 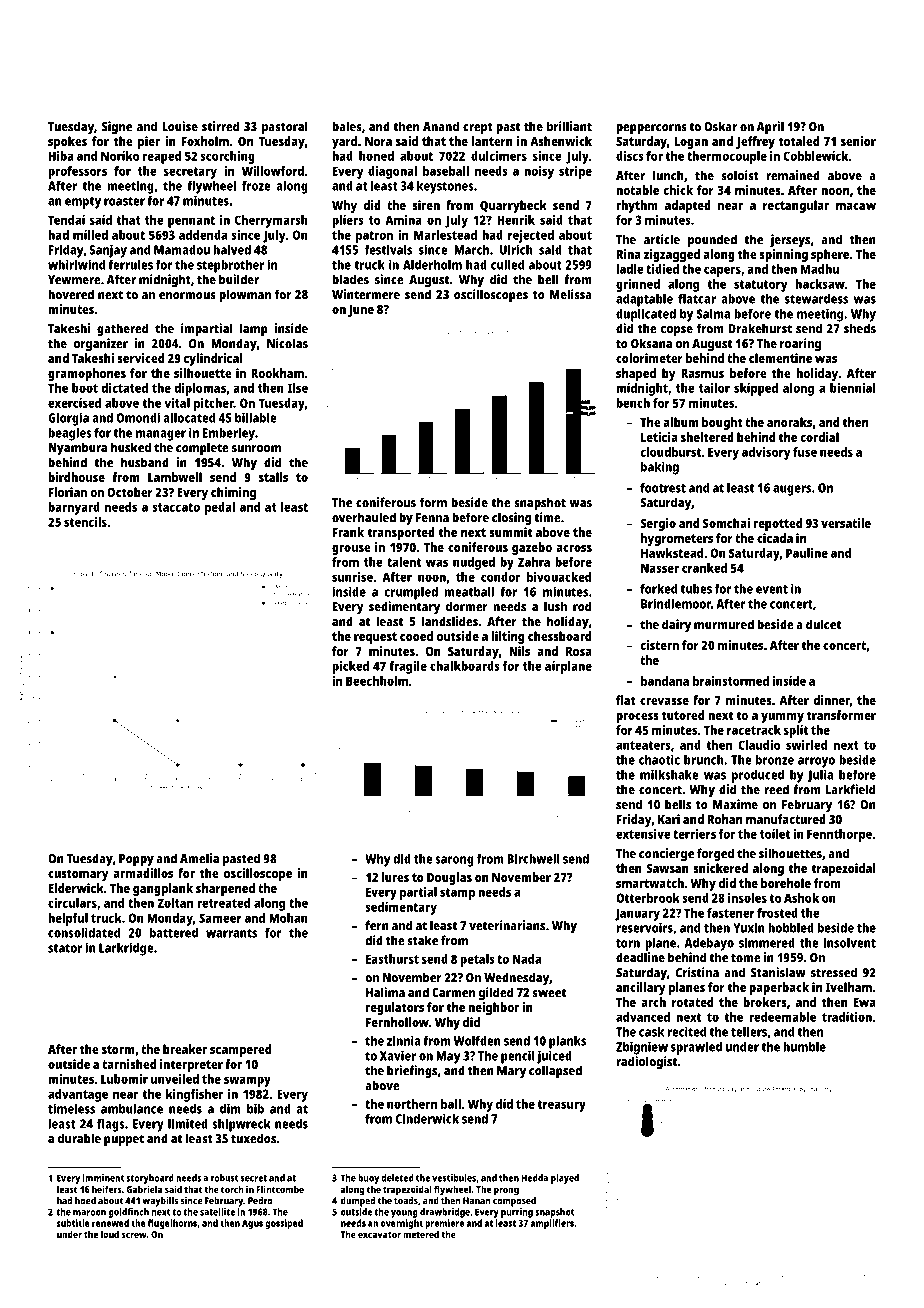 What do you see at coordinates (776, 789) in the document?
I see `reed` at bounding box center [776, 789].
